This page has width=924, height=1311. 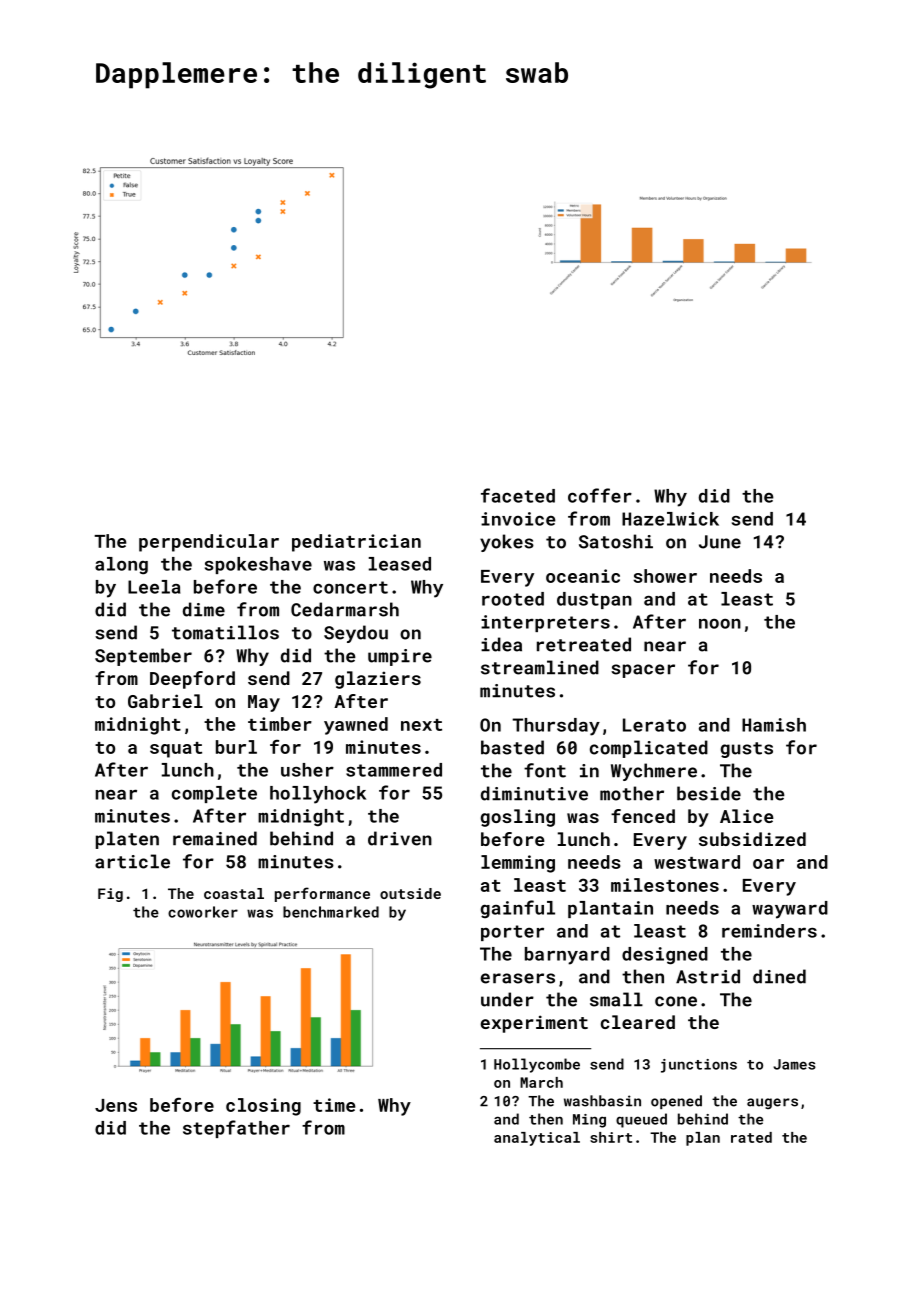 I want to click on experiment, so click(x=534, y=1024).
